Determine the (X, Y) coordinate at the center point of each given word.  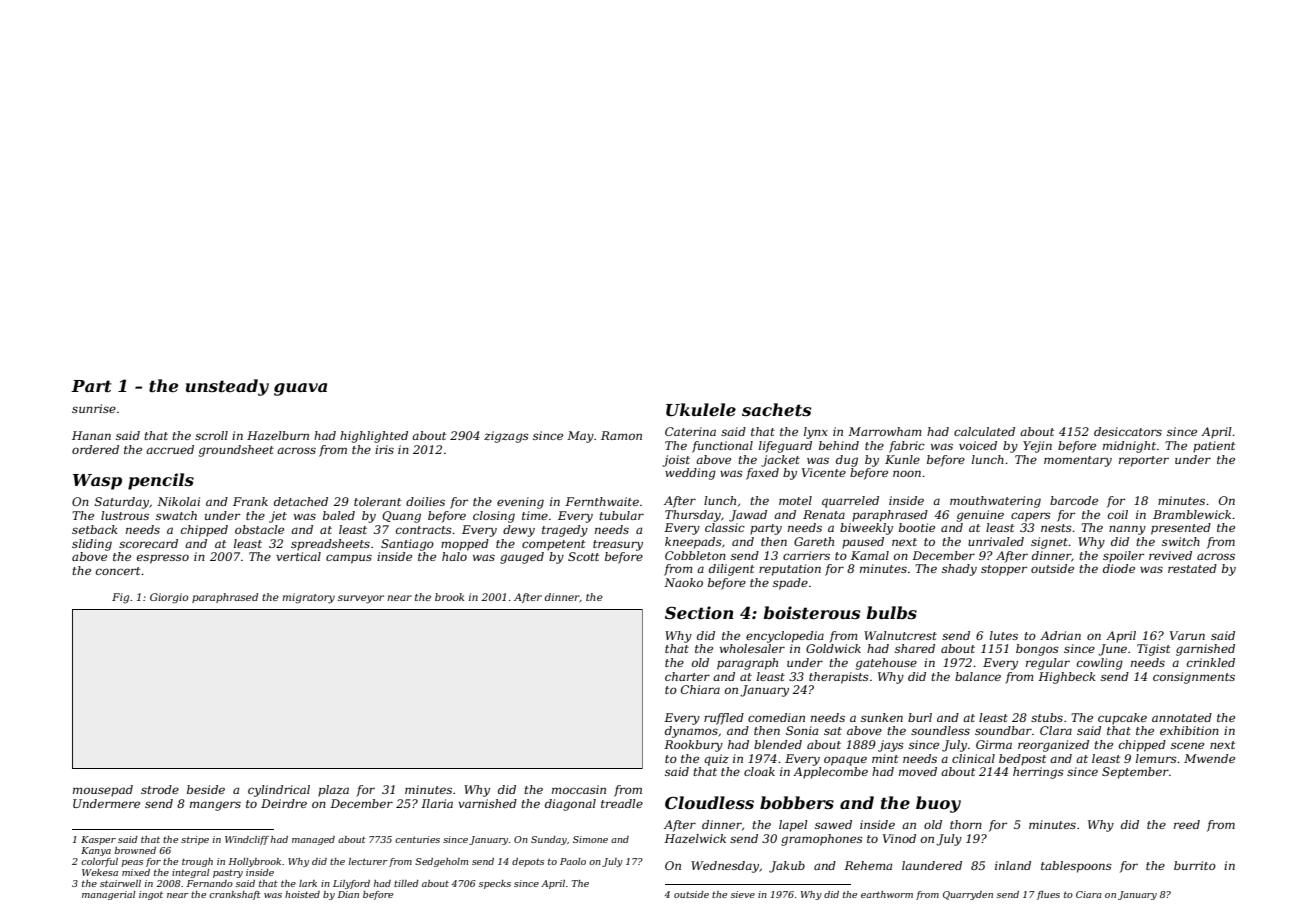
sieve (743, 894)
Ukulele (701, 410)
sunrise (94, 408)
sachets (776, 409)
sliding (92, 545)
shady (959, 570)
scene (1187, 745)
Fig (120, 598)
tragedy (565, 531)
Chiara (700, 689)
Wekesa (100, 872)
